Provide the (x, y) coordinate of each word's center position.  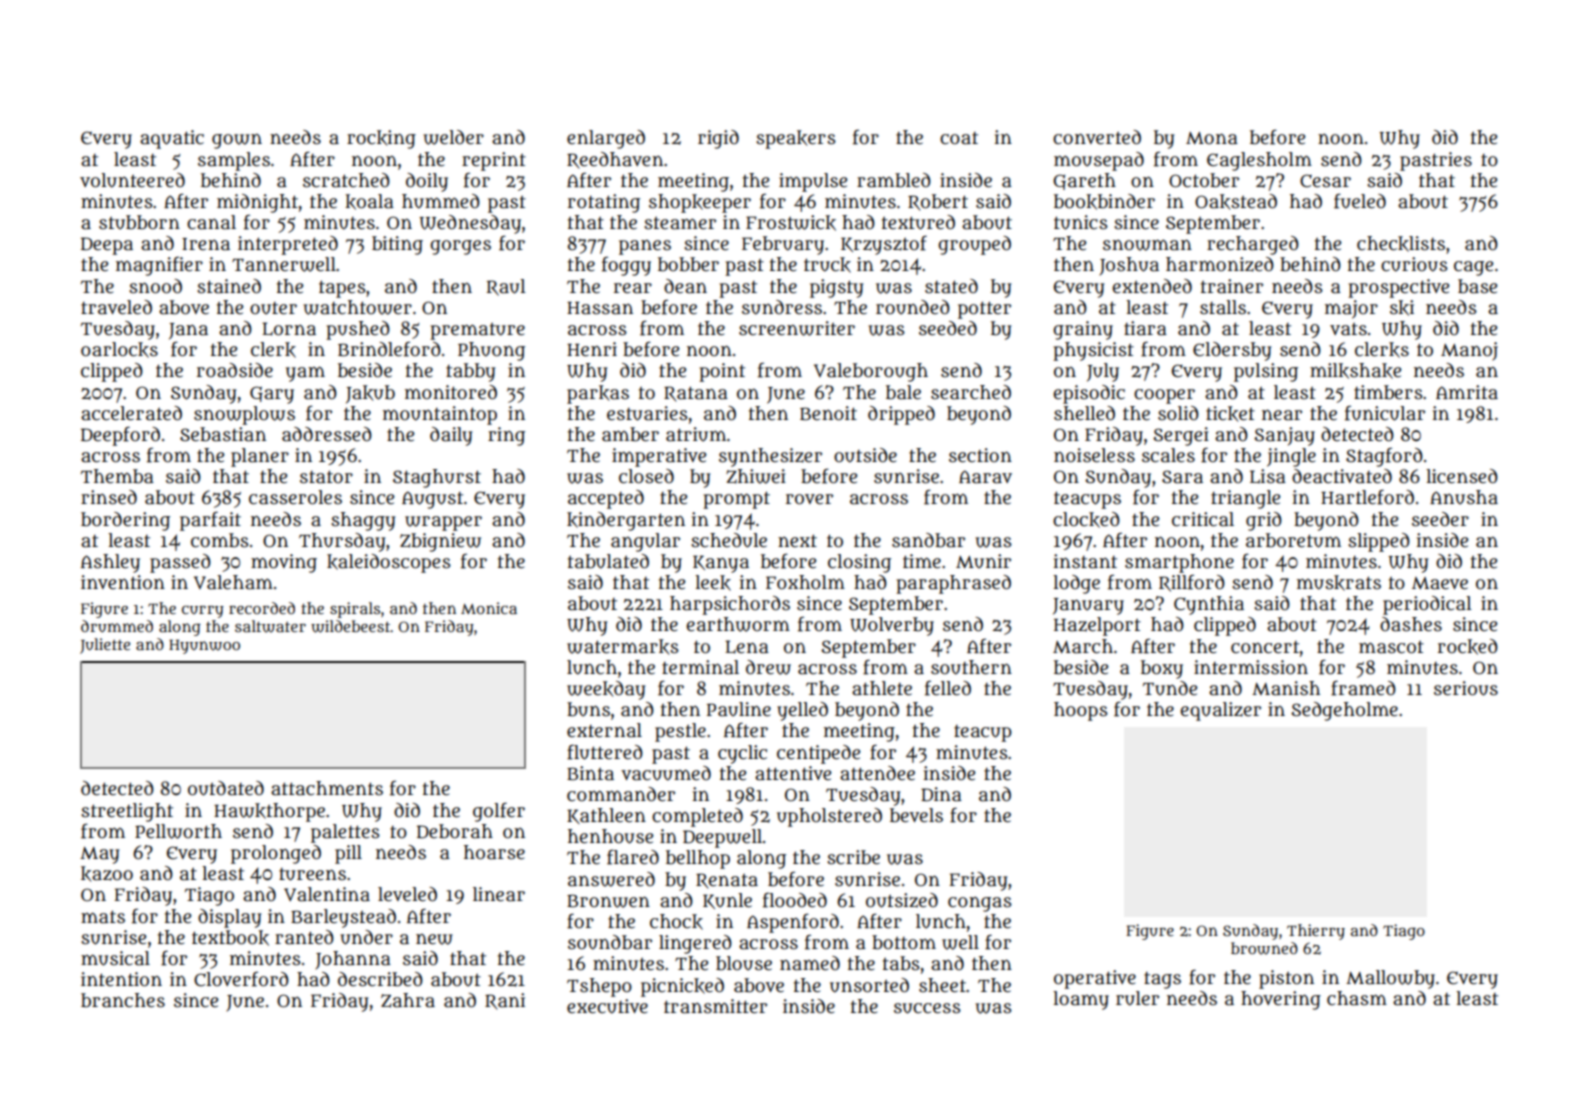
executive (607, 1006)
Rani (505, 1001)
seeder (1440, 519)
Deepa (107, 246)
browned (1264, 948)
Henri (592, 349)
